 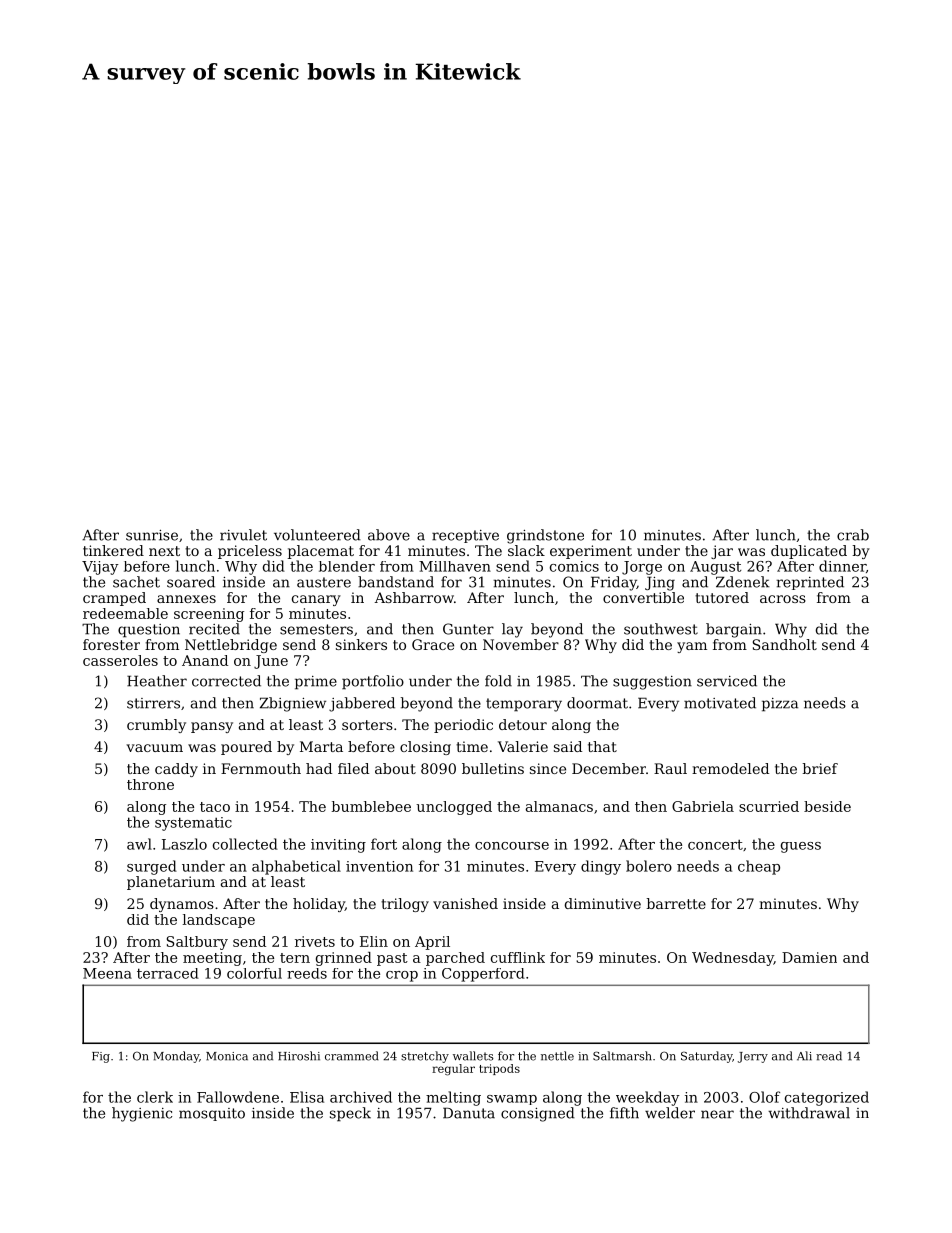 What do you see at coordinates (820, 768) in the screenshot?
I see `brief` at bounding box center [820, 768].
